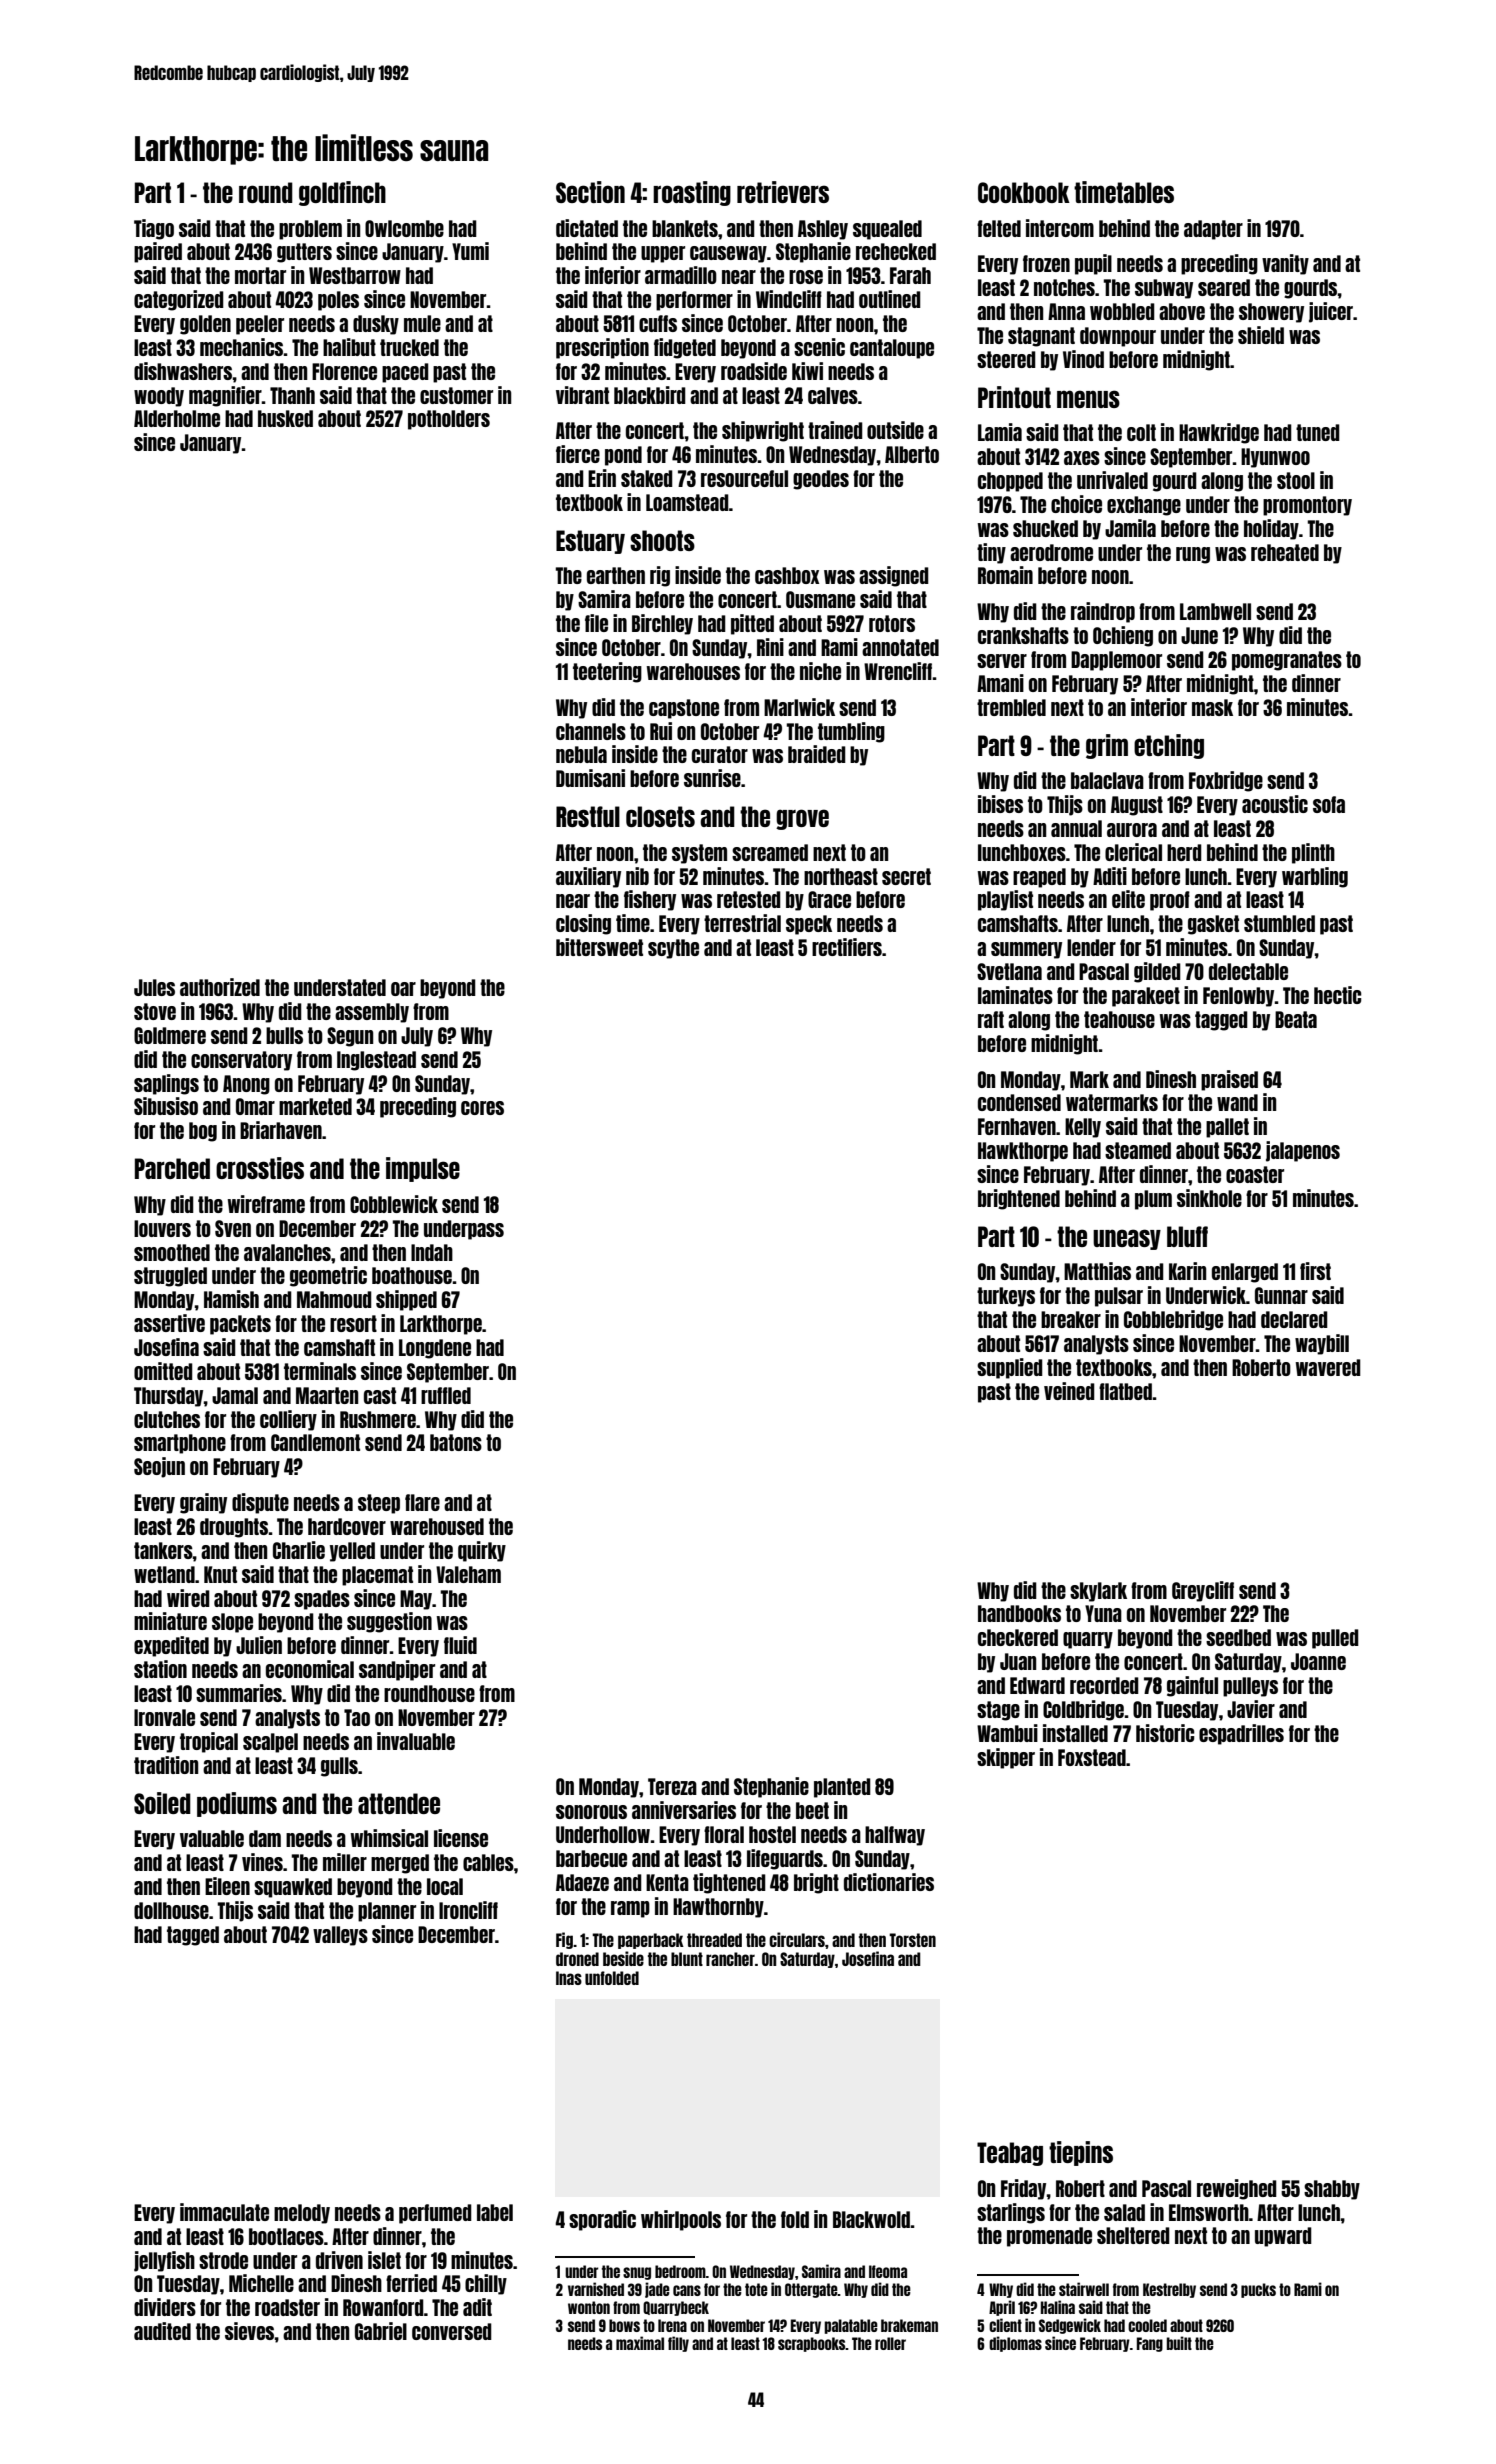 Image resolution: width=1496 pixels, height=2464 pixels. What do you see at coordinates (1141, 432) in the page?
I see `colt` at bounding box center [1141, 432].
